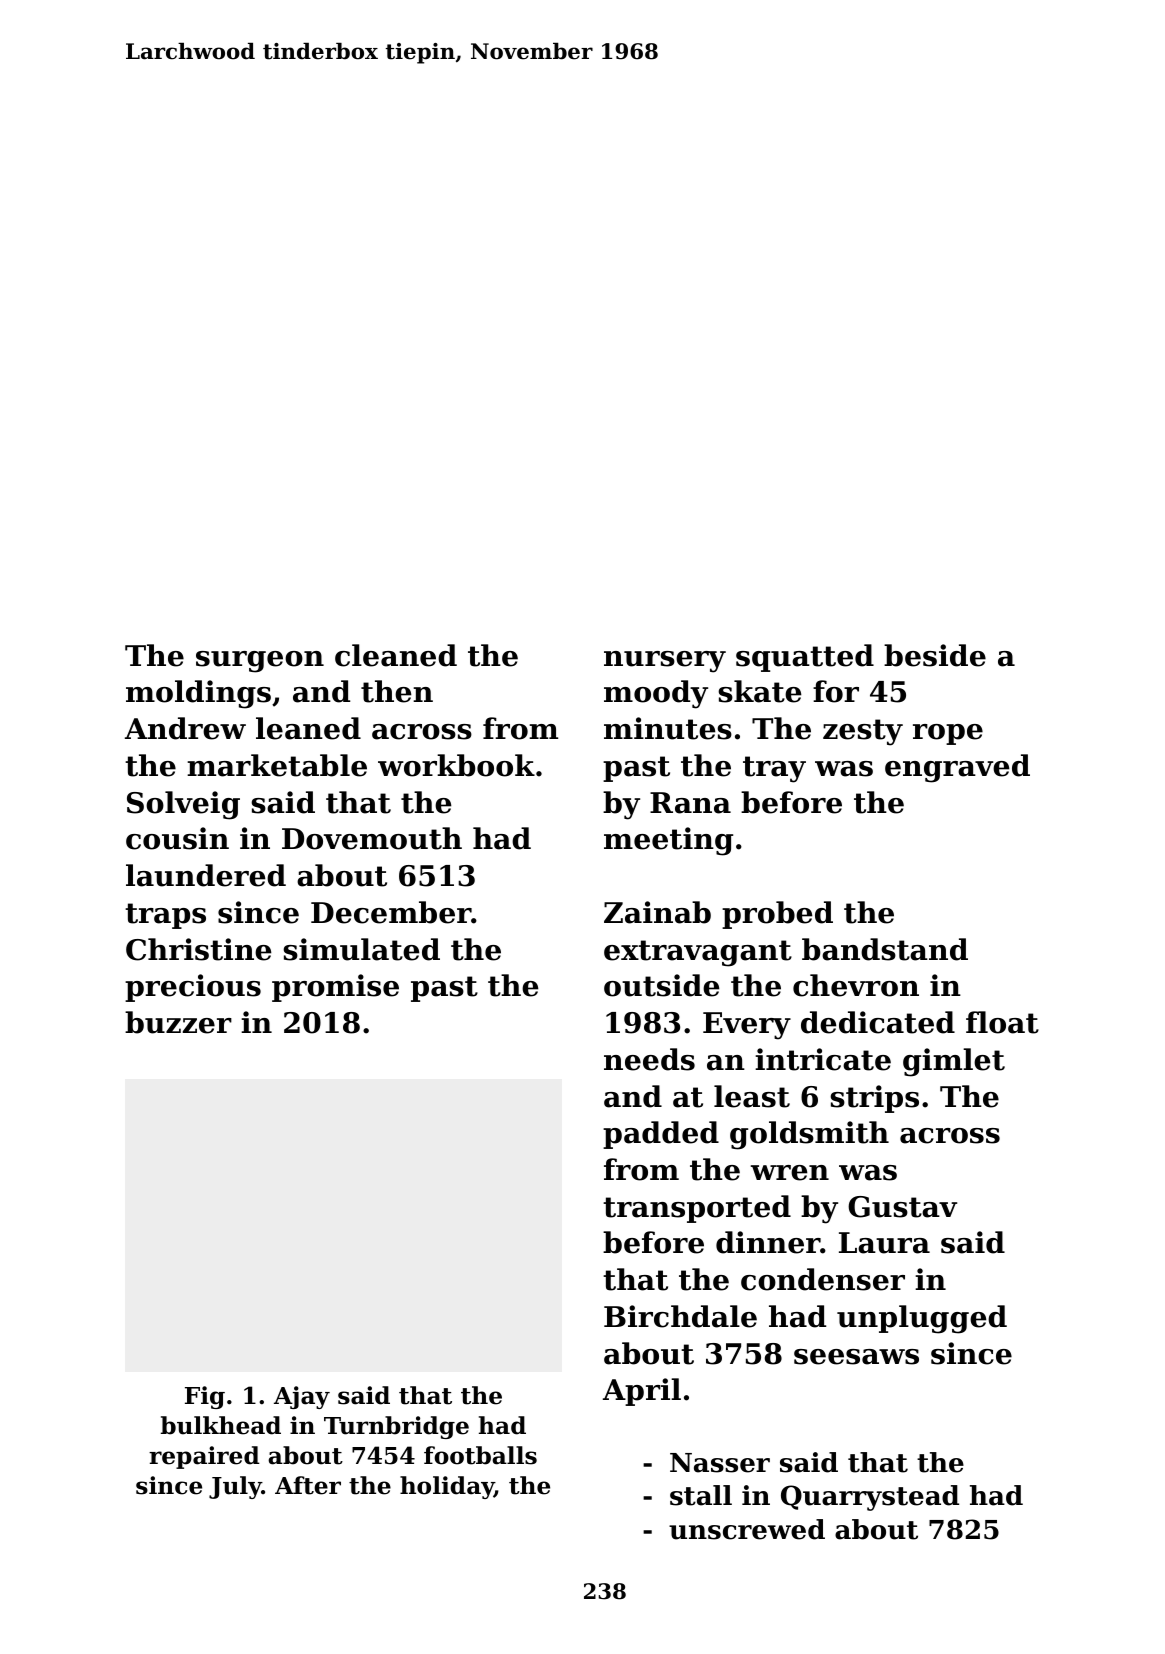 The image size is (1165, 1654). What do you see at coordinates (680, 1316) in the document?
I see `Birchdale` at bounding box center [680, 1316].
